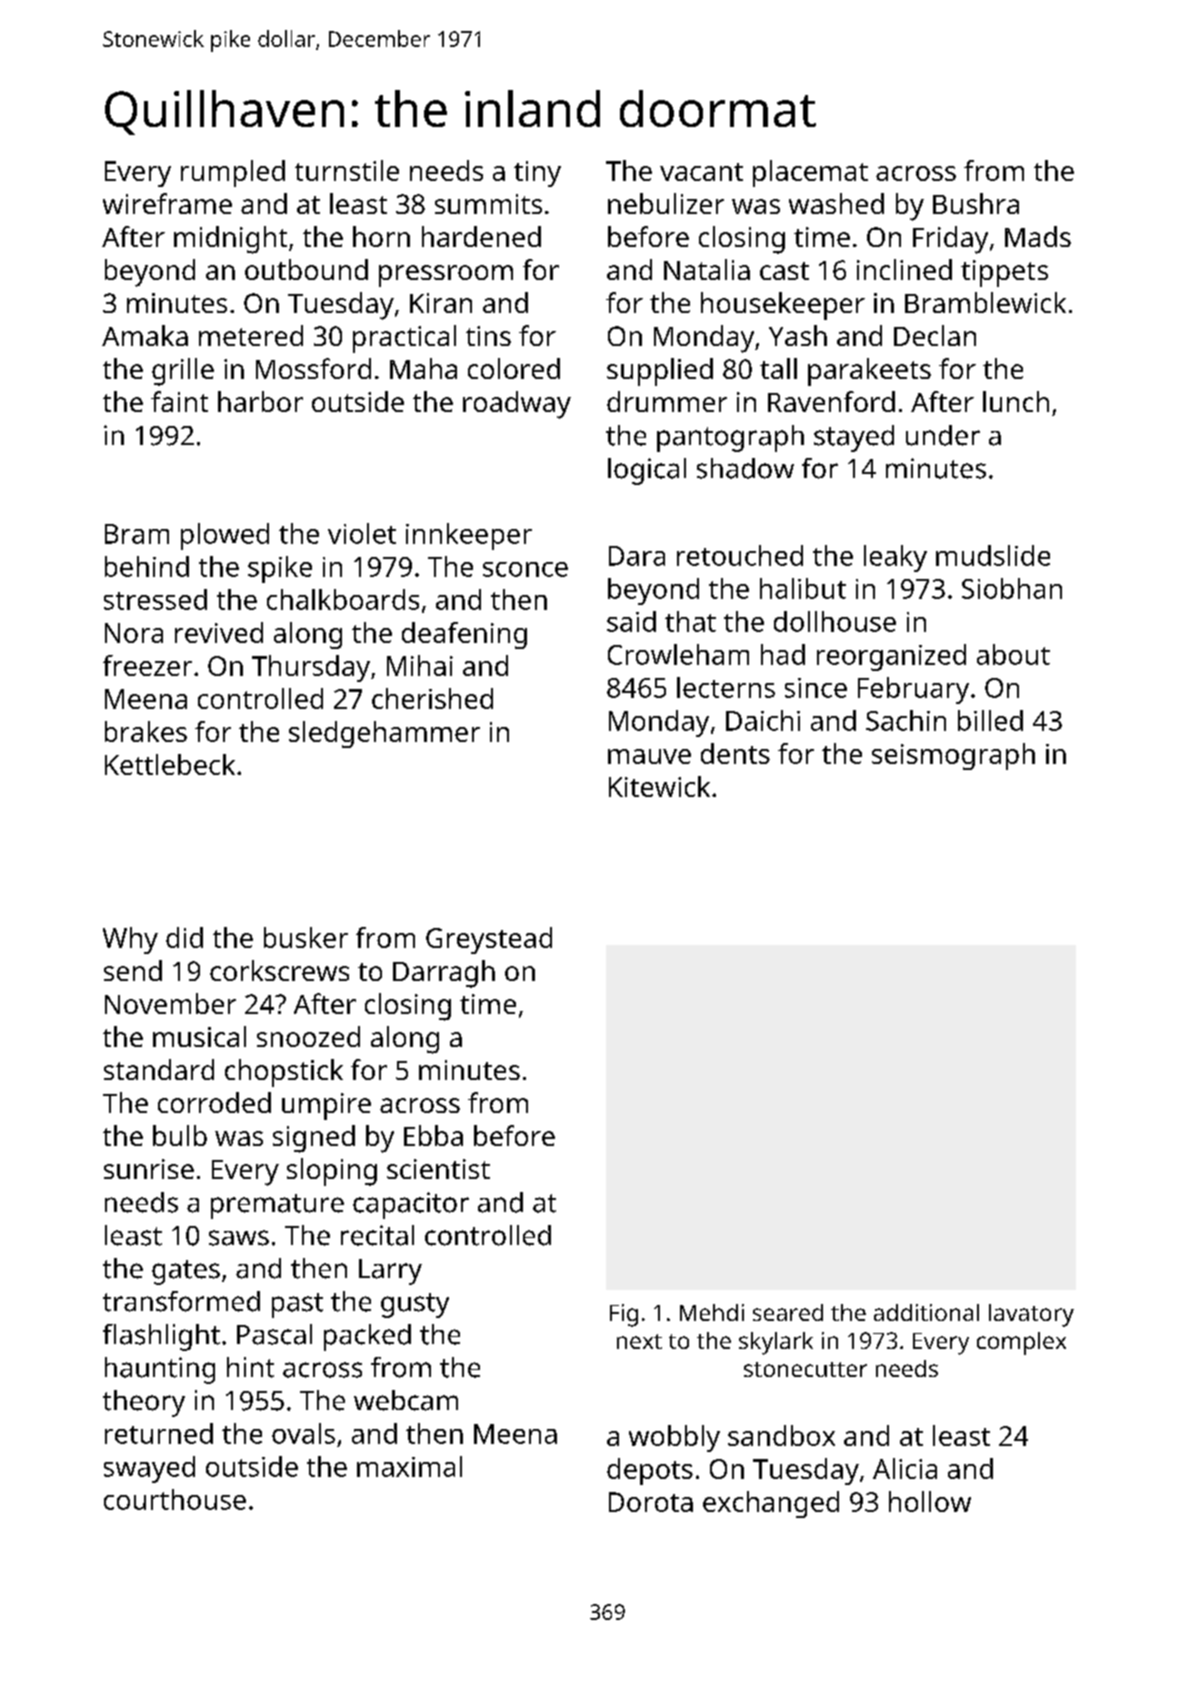 Image resolution: width=1178 pixels, height=1706 pixels. What do you see at coordinates (175, 1499) in the document?
I see `courthouse` at bounding box center [175, 1499].
